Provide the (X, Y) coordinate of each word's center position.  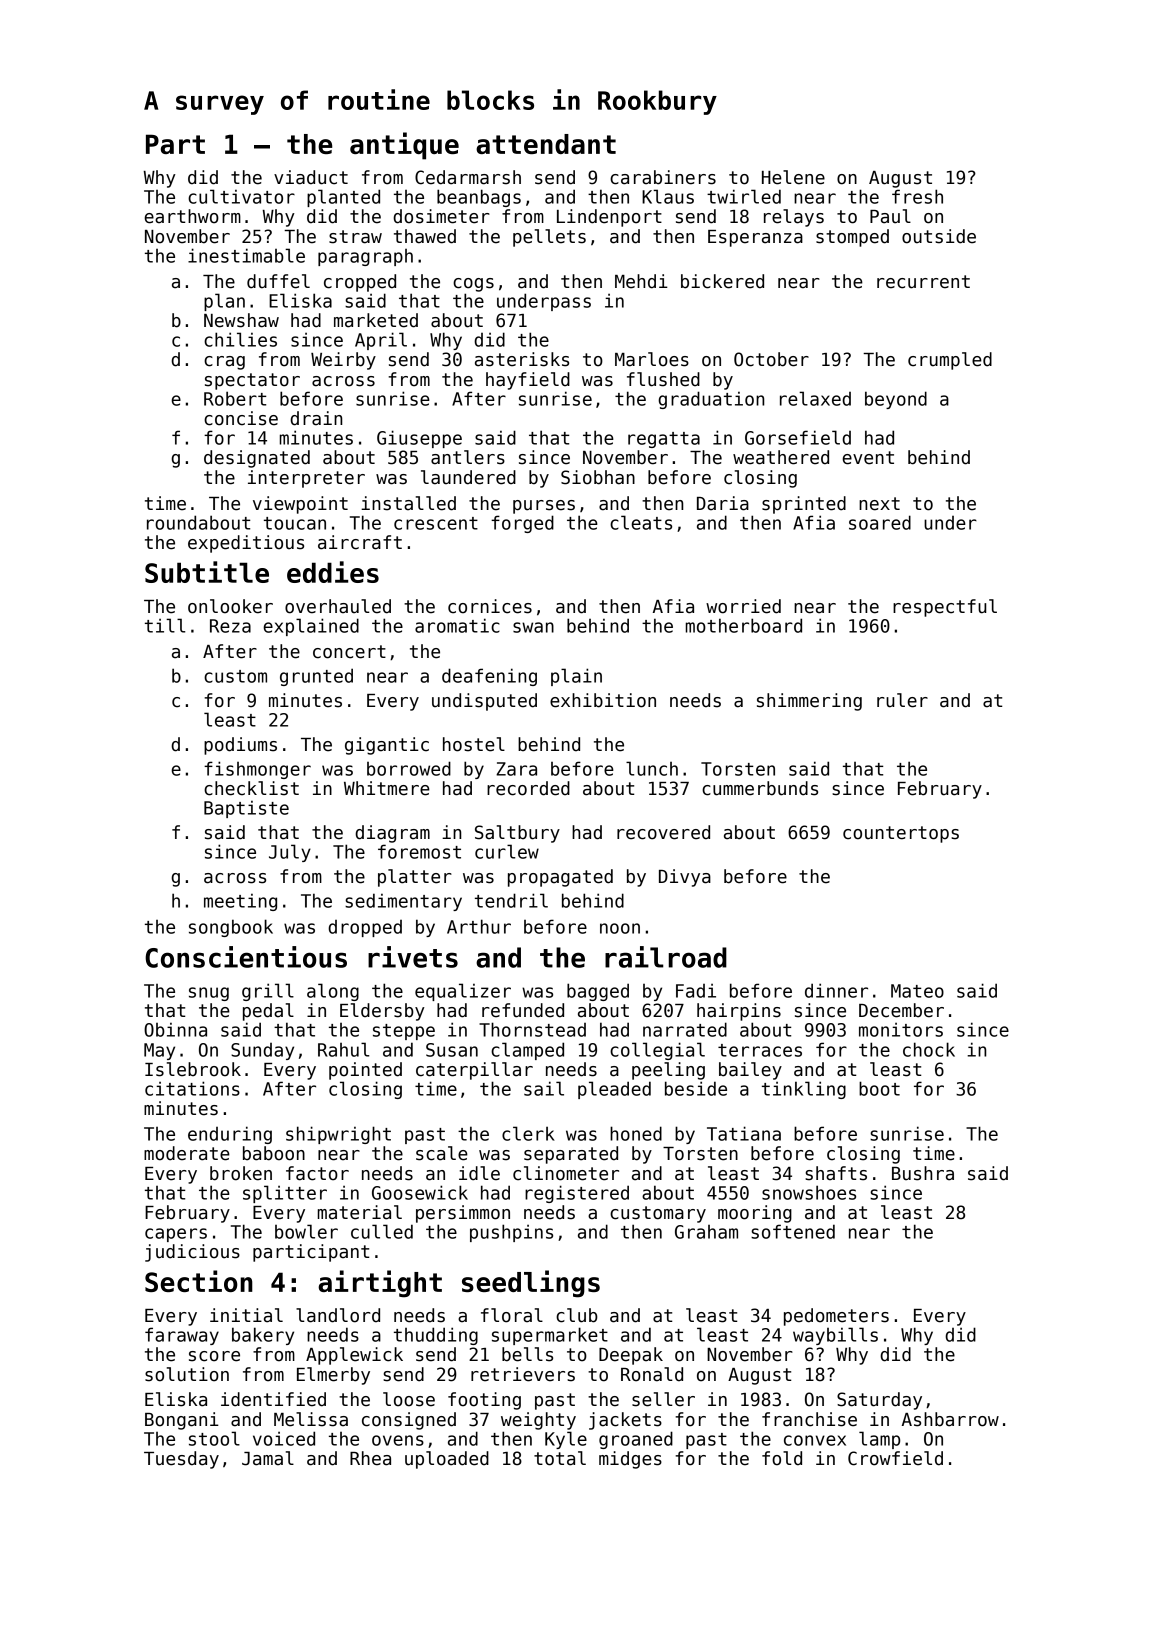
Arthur (479, 926)
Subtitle (207, 572)
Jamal (268, 1458)
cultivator (241, 196)
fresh (917, 196)
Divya (685, 878)
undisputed (484, 702)
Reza (230, 626)
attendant (546, 144)
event (868, 458)
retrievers (523, 1374)
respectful (945, 608)
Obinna (175, 1030)
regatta (664, 440)
